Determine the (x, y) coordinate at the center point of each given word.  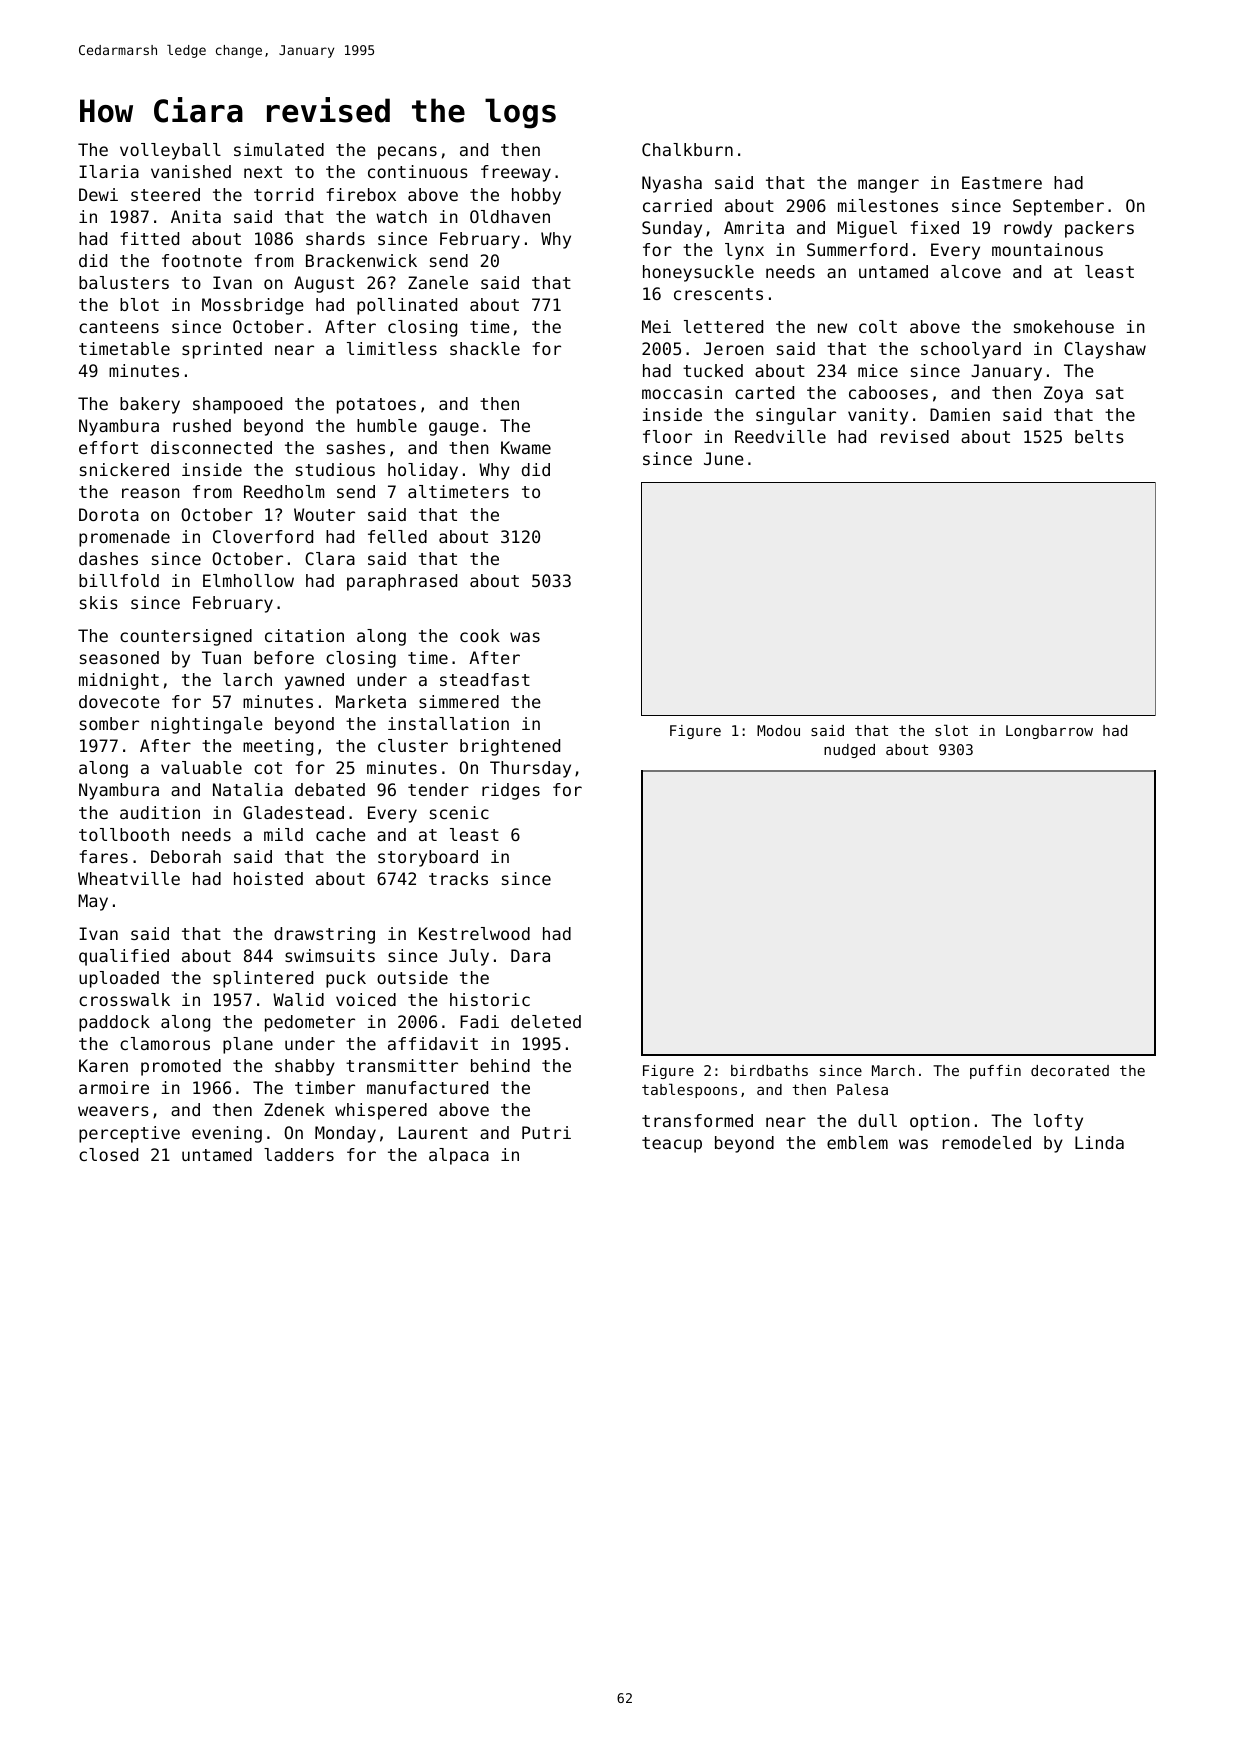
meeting (278, 747)
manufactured (427, 1087)
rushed (202, 425)
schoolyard (971, 350)
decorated (1070, 1070)
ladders (299, 1154)
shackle (485, 348)
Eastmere (1002, 182)
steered (165, 194)
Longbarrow (1049, 732)
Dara (530, 955)
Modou (778, 730)
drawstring (324, 935)
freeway (516, 173)
